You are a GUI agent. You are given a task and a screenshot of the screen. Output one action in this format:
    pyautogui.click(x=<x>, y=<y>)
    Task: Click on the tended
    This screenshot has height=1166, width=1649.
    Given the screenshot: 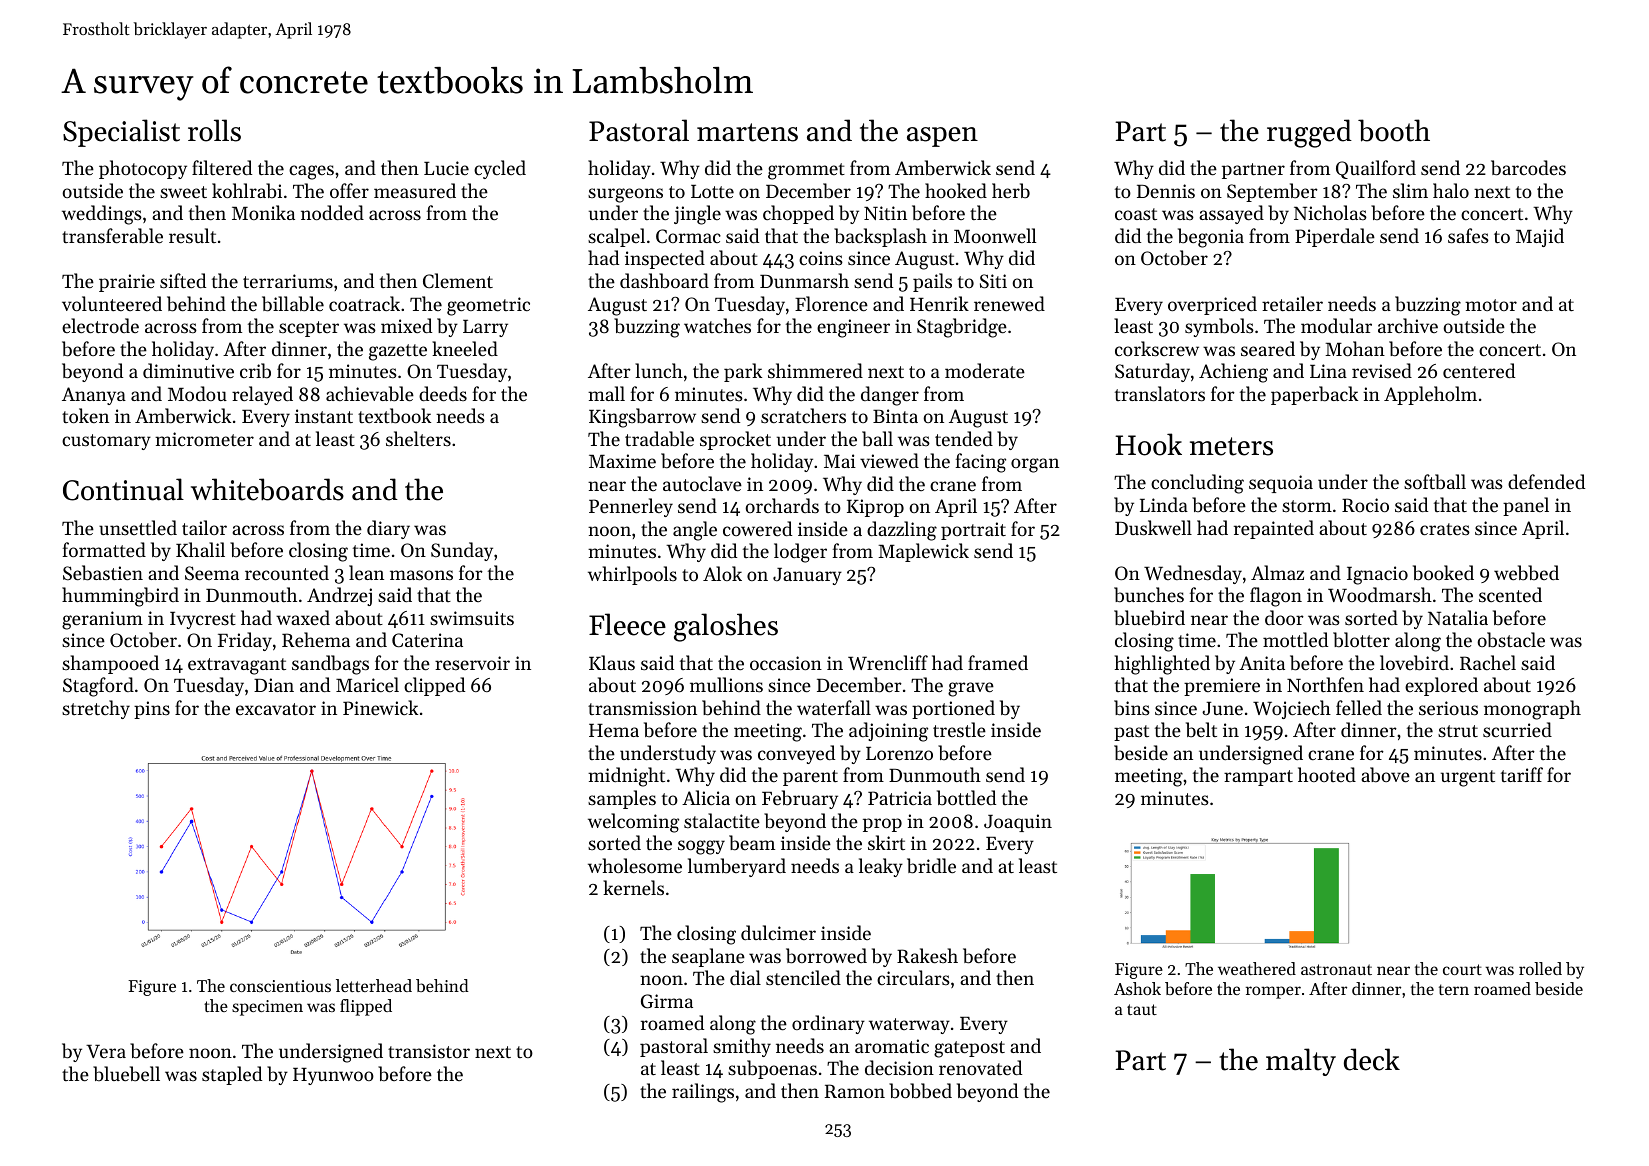 What is the action you would take?
    pyautogui.click(x=964, y=438)
